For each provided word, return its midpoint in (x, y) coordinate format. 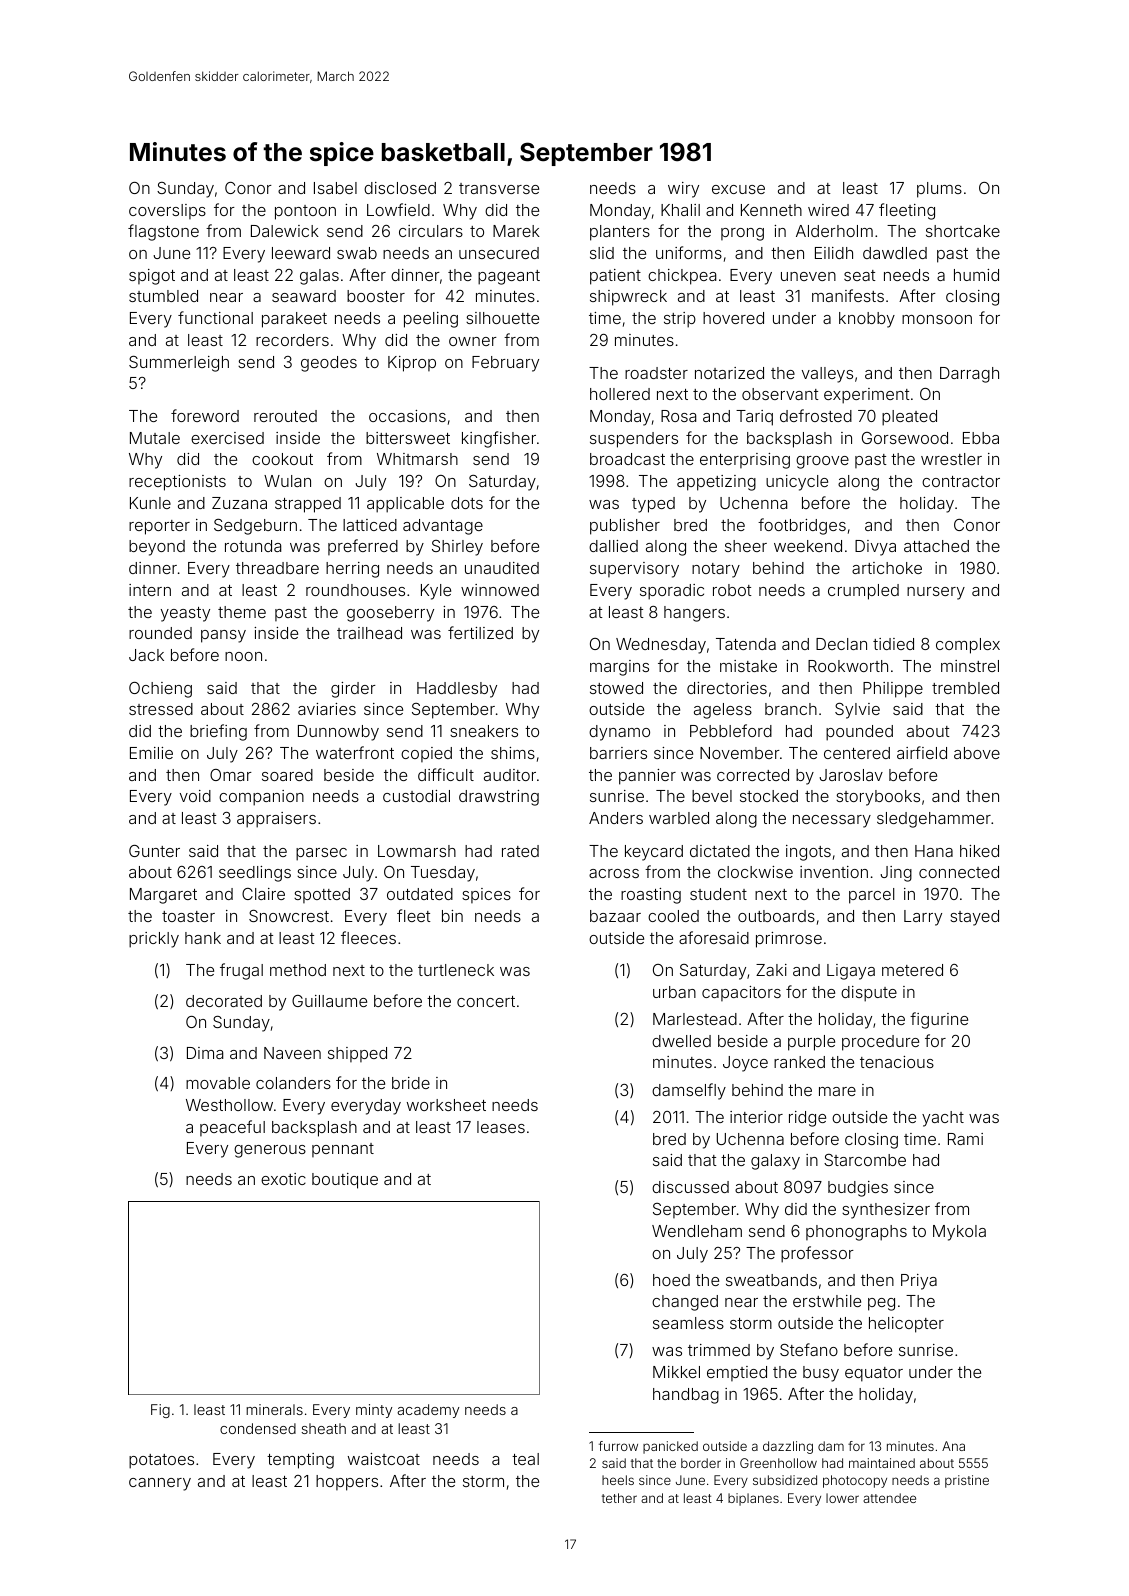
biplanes (753, 1499)
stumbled (163, 296)
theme (242, 612)
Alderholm (834, 231)
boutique (345, 1181)
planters (620, 233)
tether (619, 1498)
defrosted (816, 415)
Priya (919, 1282)
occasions (407, 416)
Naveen (292, 1053)
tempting (300, 1461)
